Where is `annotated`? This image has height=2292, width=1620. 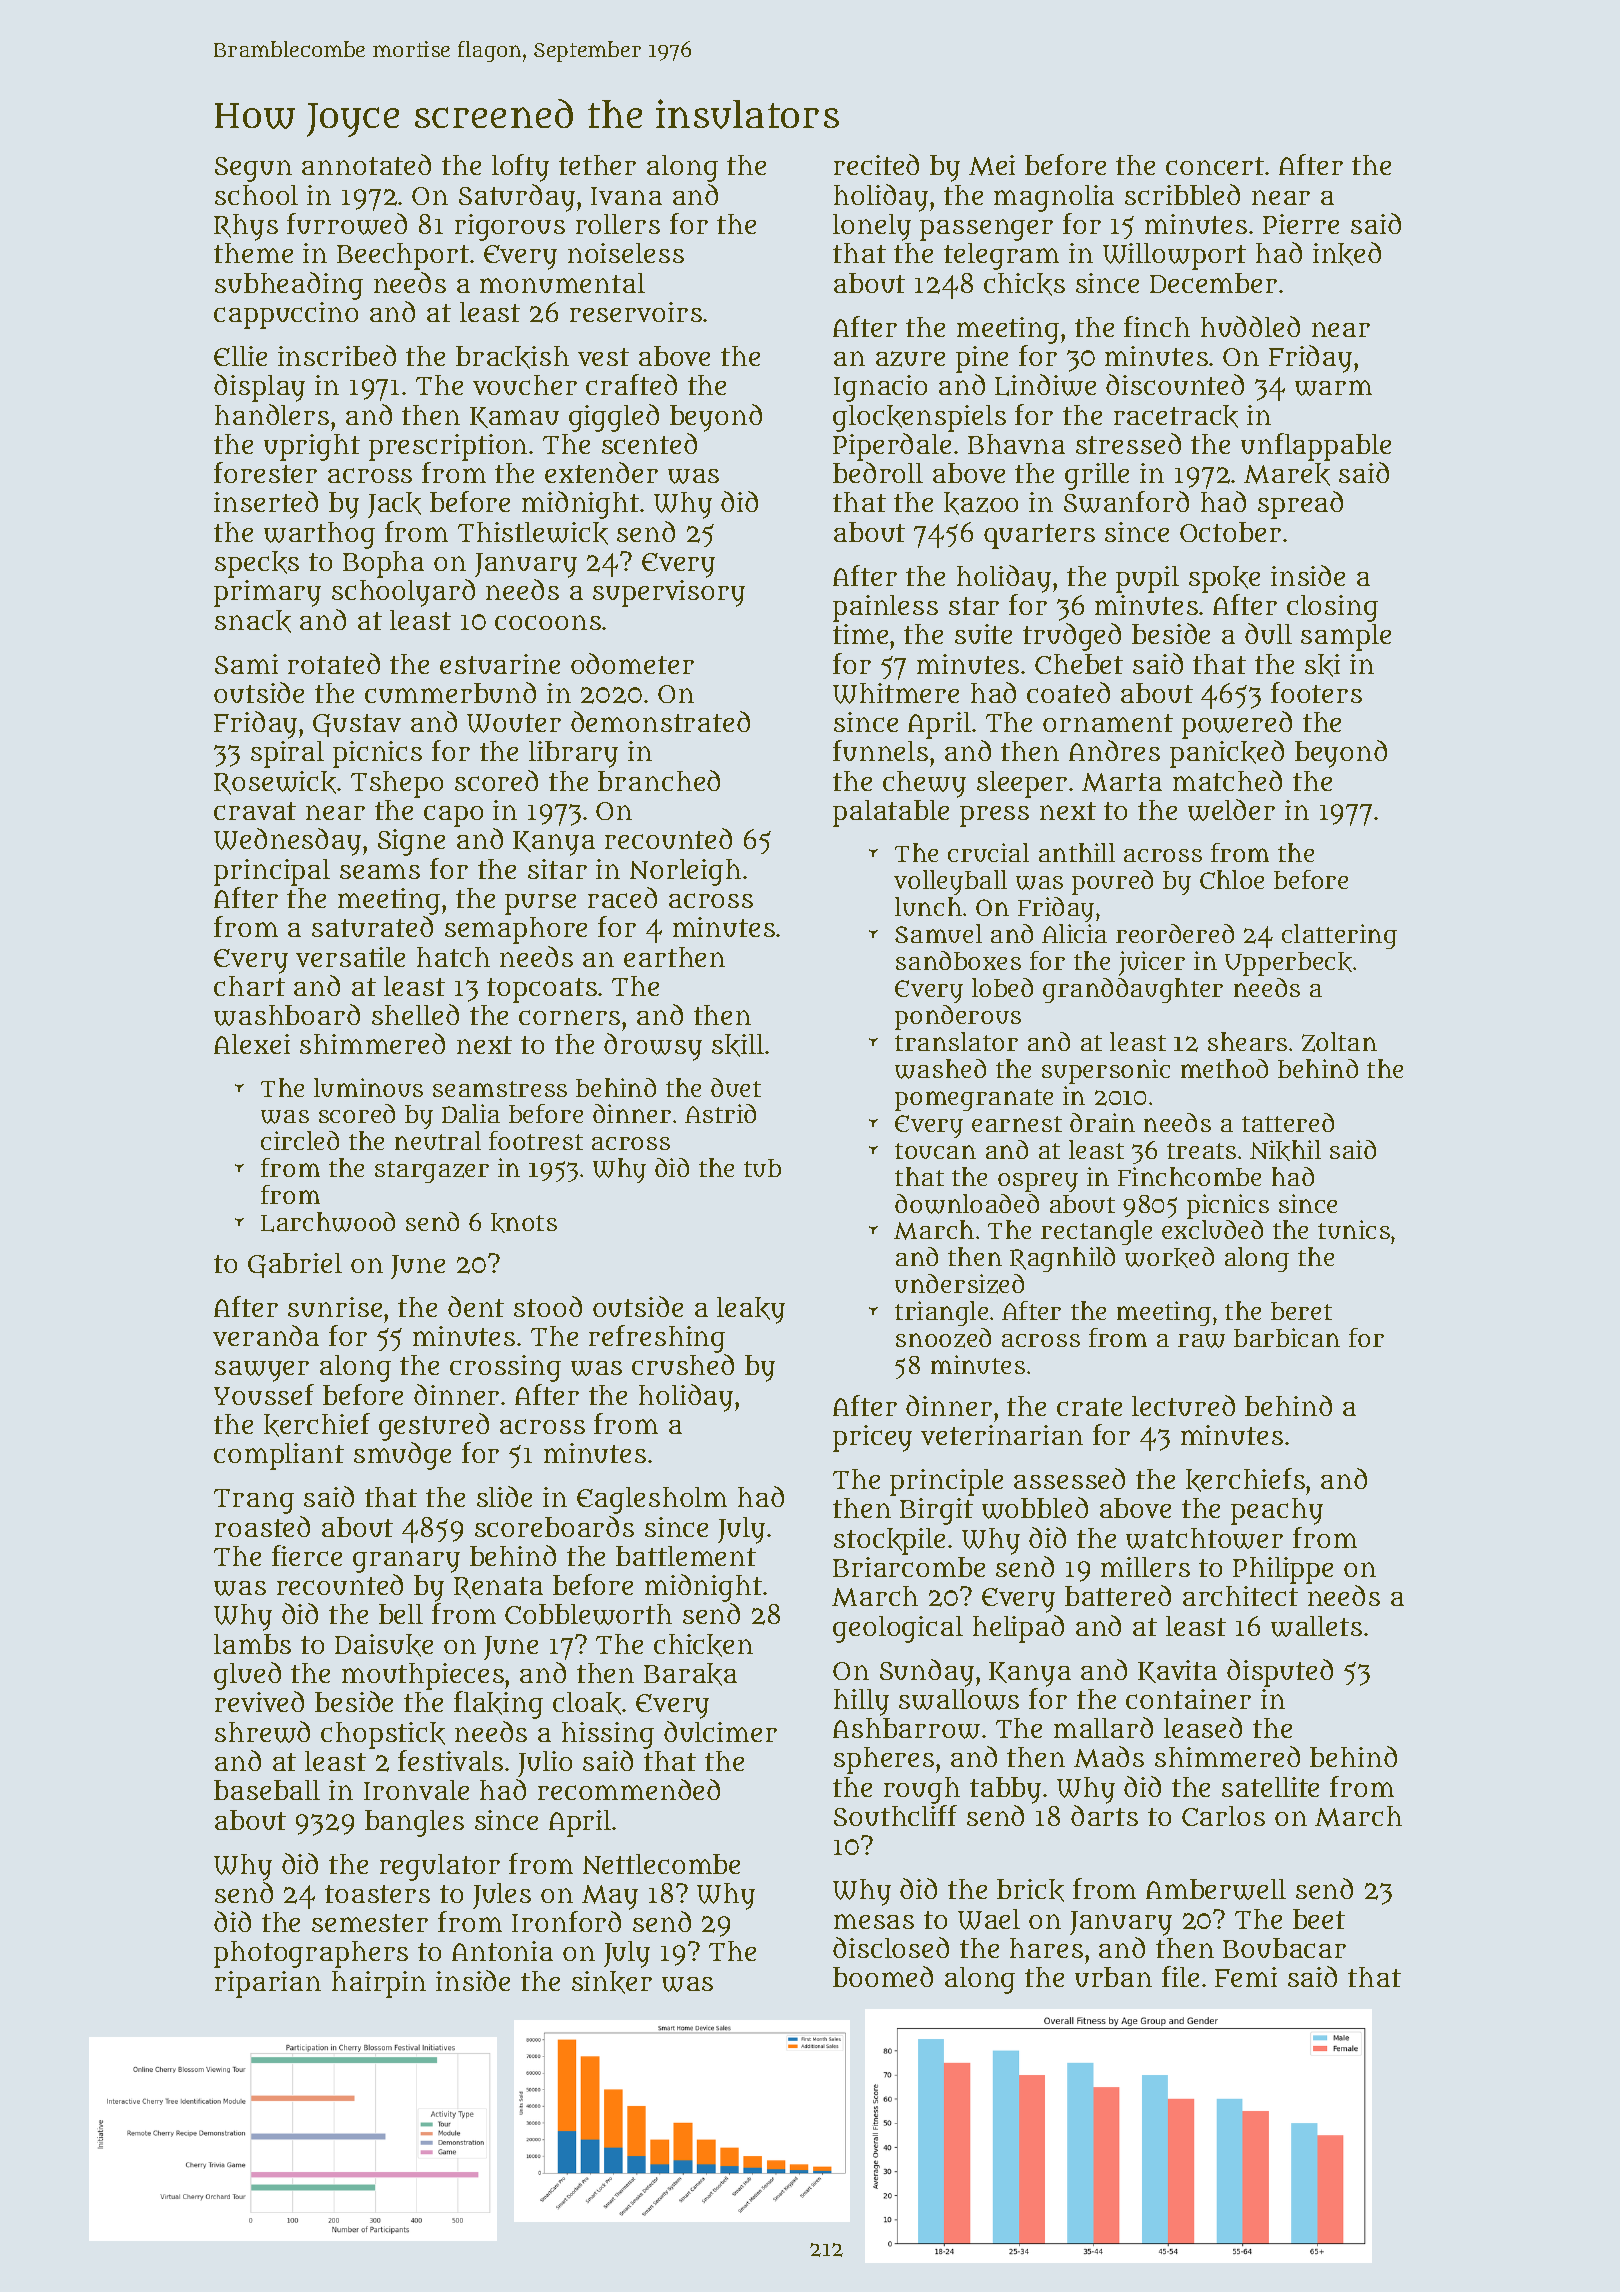
annotated is located at coordinates (366, 164).
